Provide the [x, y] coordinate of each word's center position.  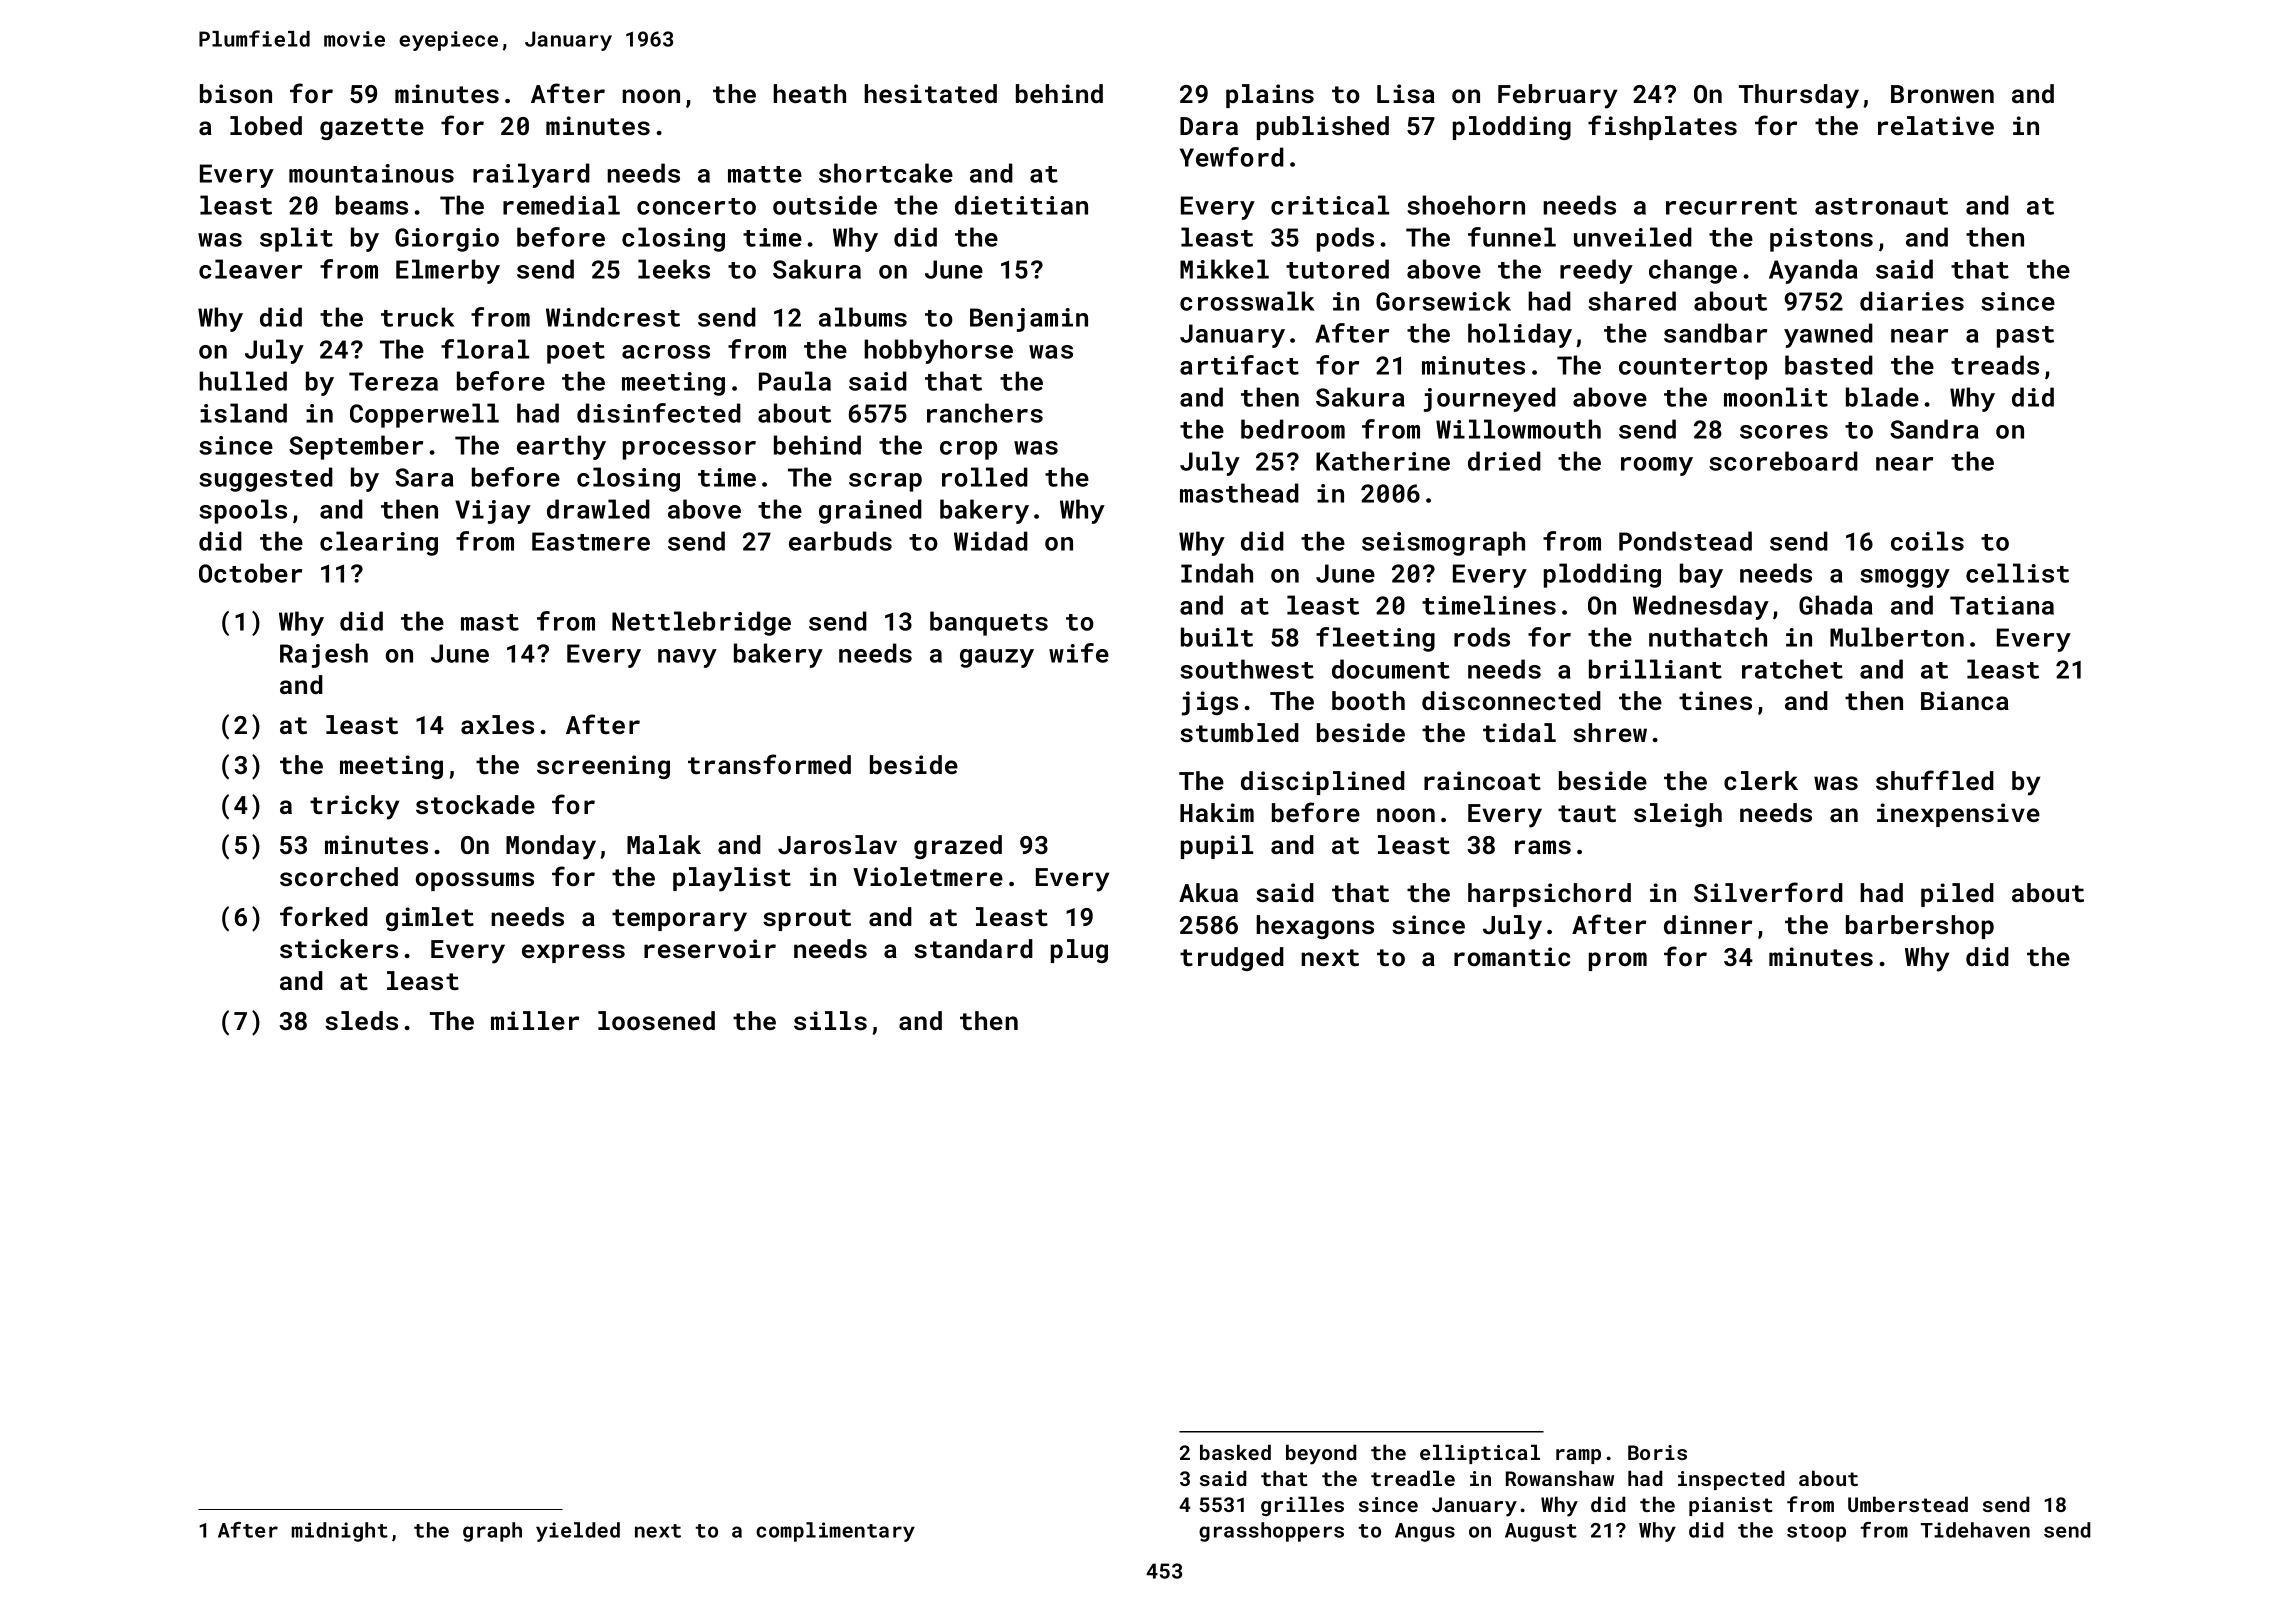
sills [830, 1020]
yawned [1828, 335]
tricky [355, 807]
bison [236, 93]
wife [1079, 653]
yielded [578, 1532]
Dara [1209, 126]
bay [1701, 575]
